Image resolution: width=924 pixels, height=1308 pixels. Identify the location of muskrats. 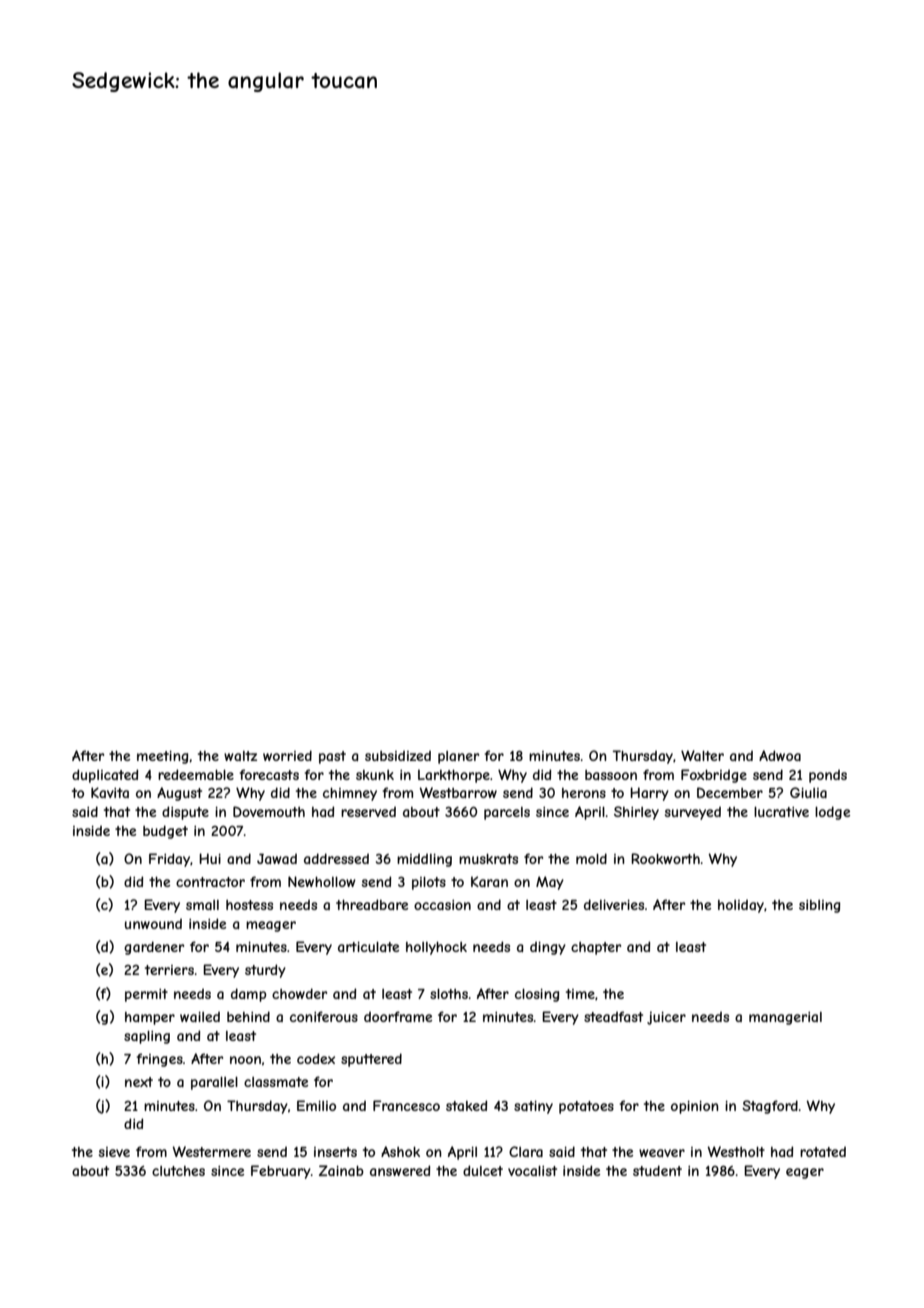
(488, 859).
